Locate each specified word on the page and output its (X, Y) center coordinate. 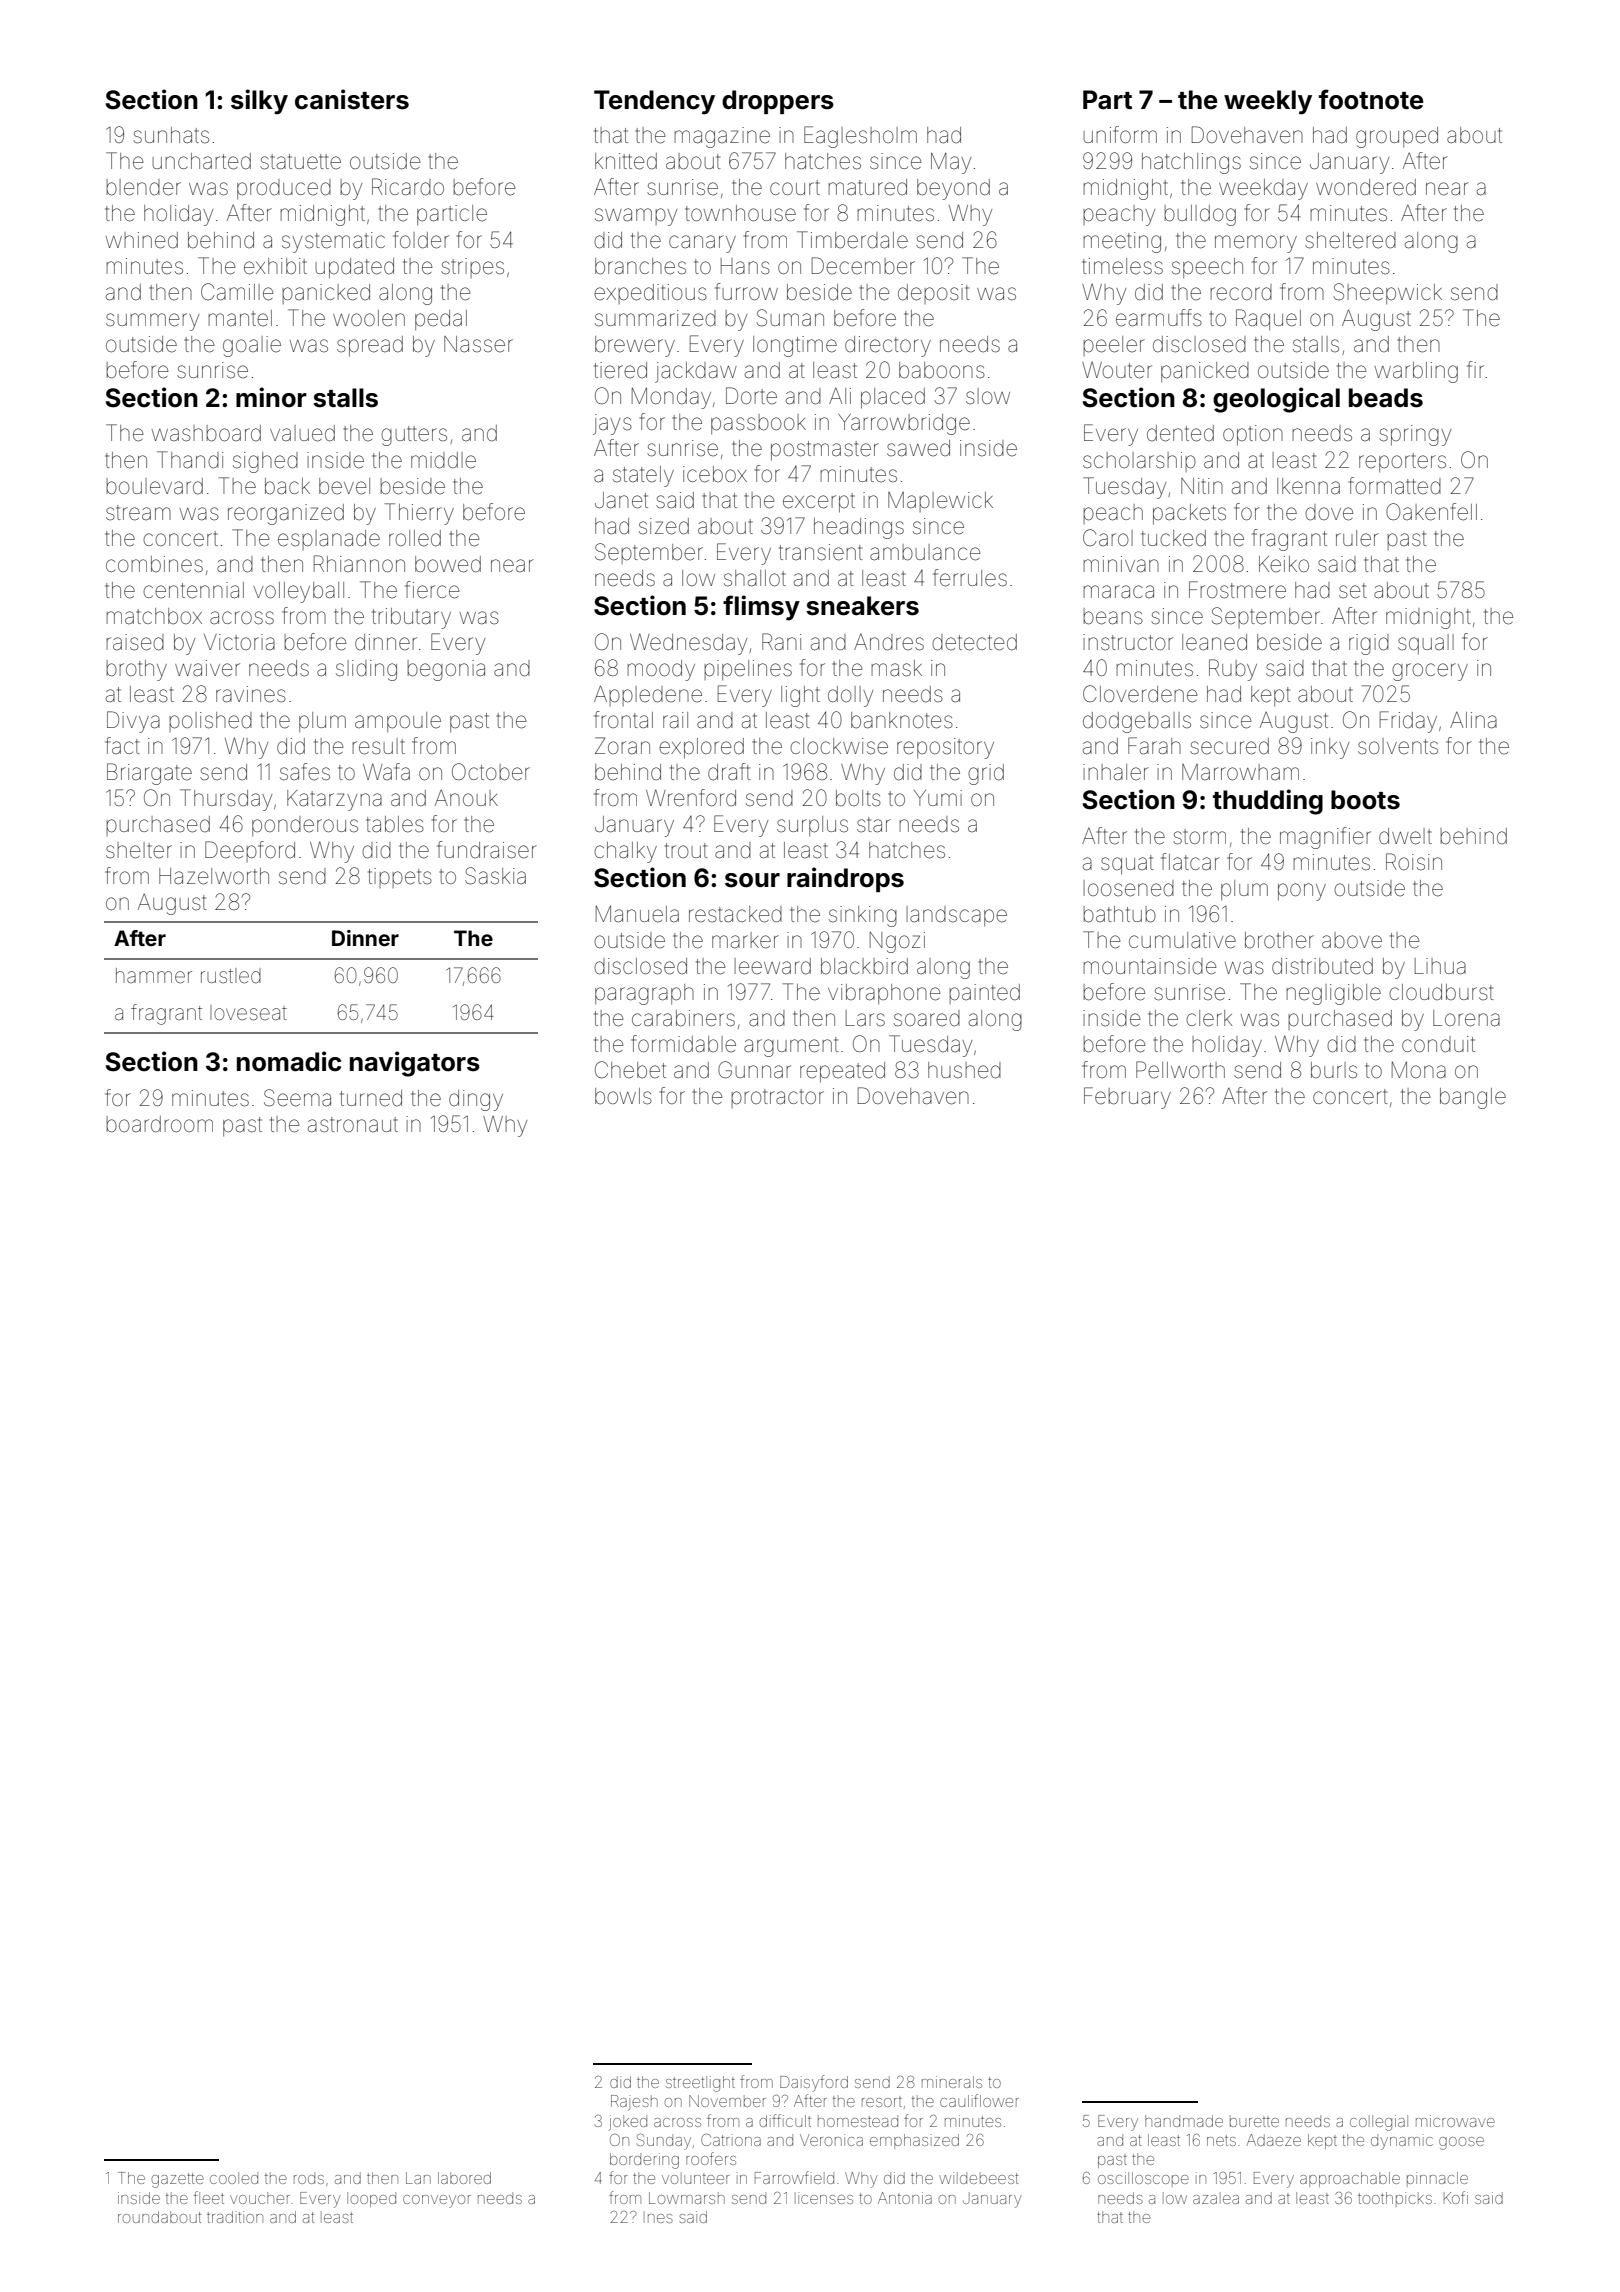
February (1127, 1098)
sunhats (171, 135)
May (951, 163)
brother (1279, 940)
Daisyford (814, 2083)
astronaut (353, 1125)
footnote (1371, 99)
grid (986, 774)
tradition (235, 2217)
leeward (773, 966)
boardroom (159, 1124)
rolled (415, 538)
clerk (1209, 1018)
